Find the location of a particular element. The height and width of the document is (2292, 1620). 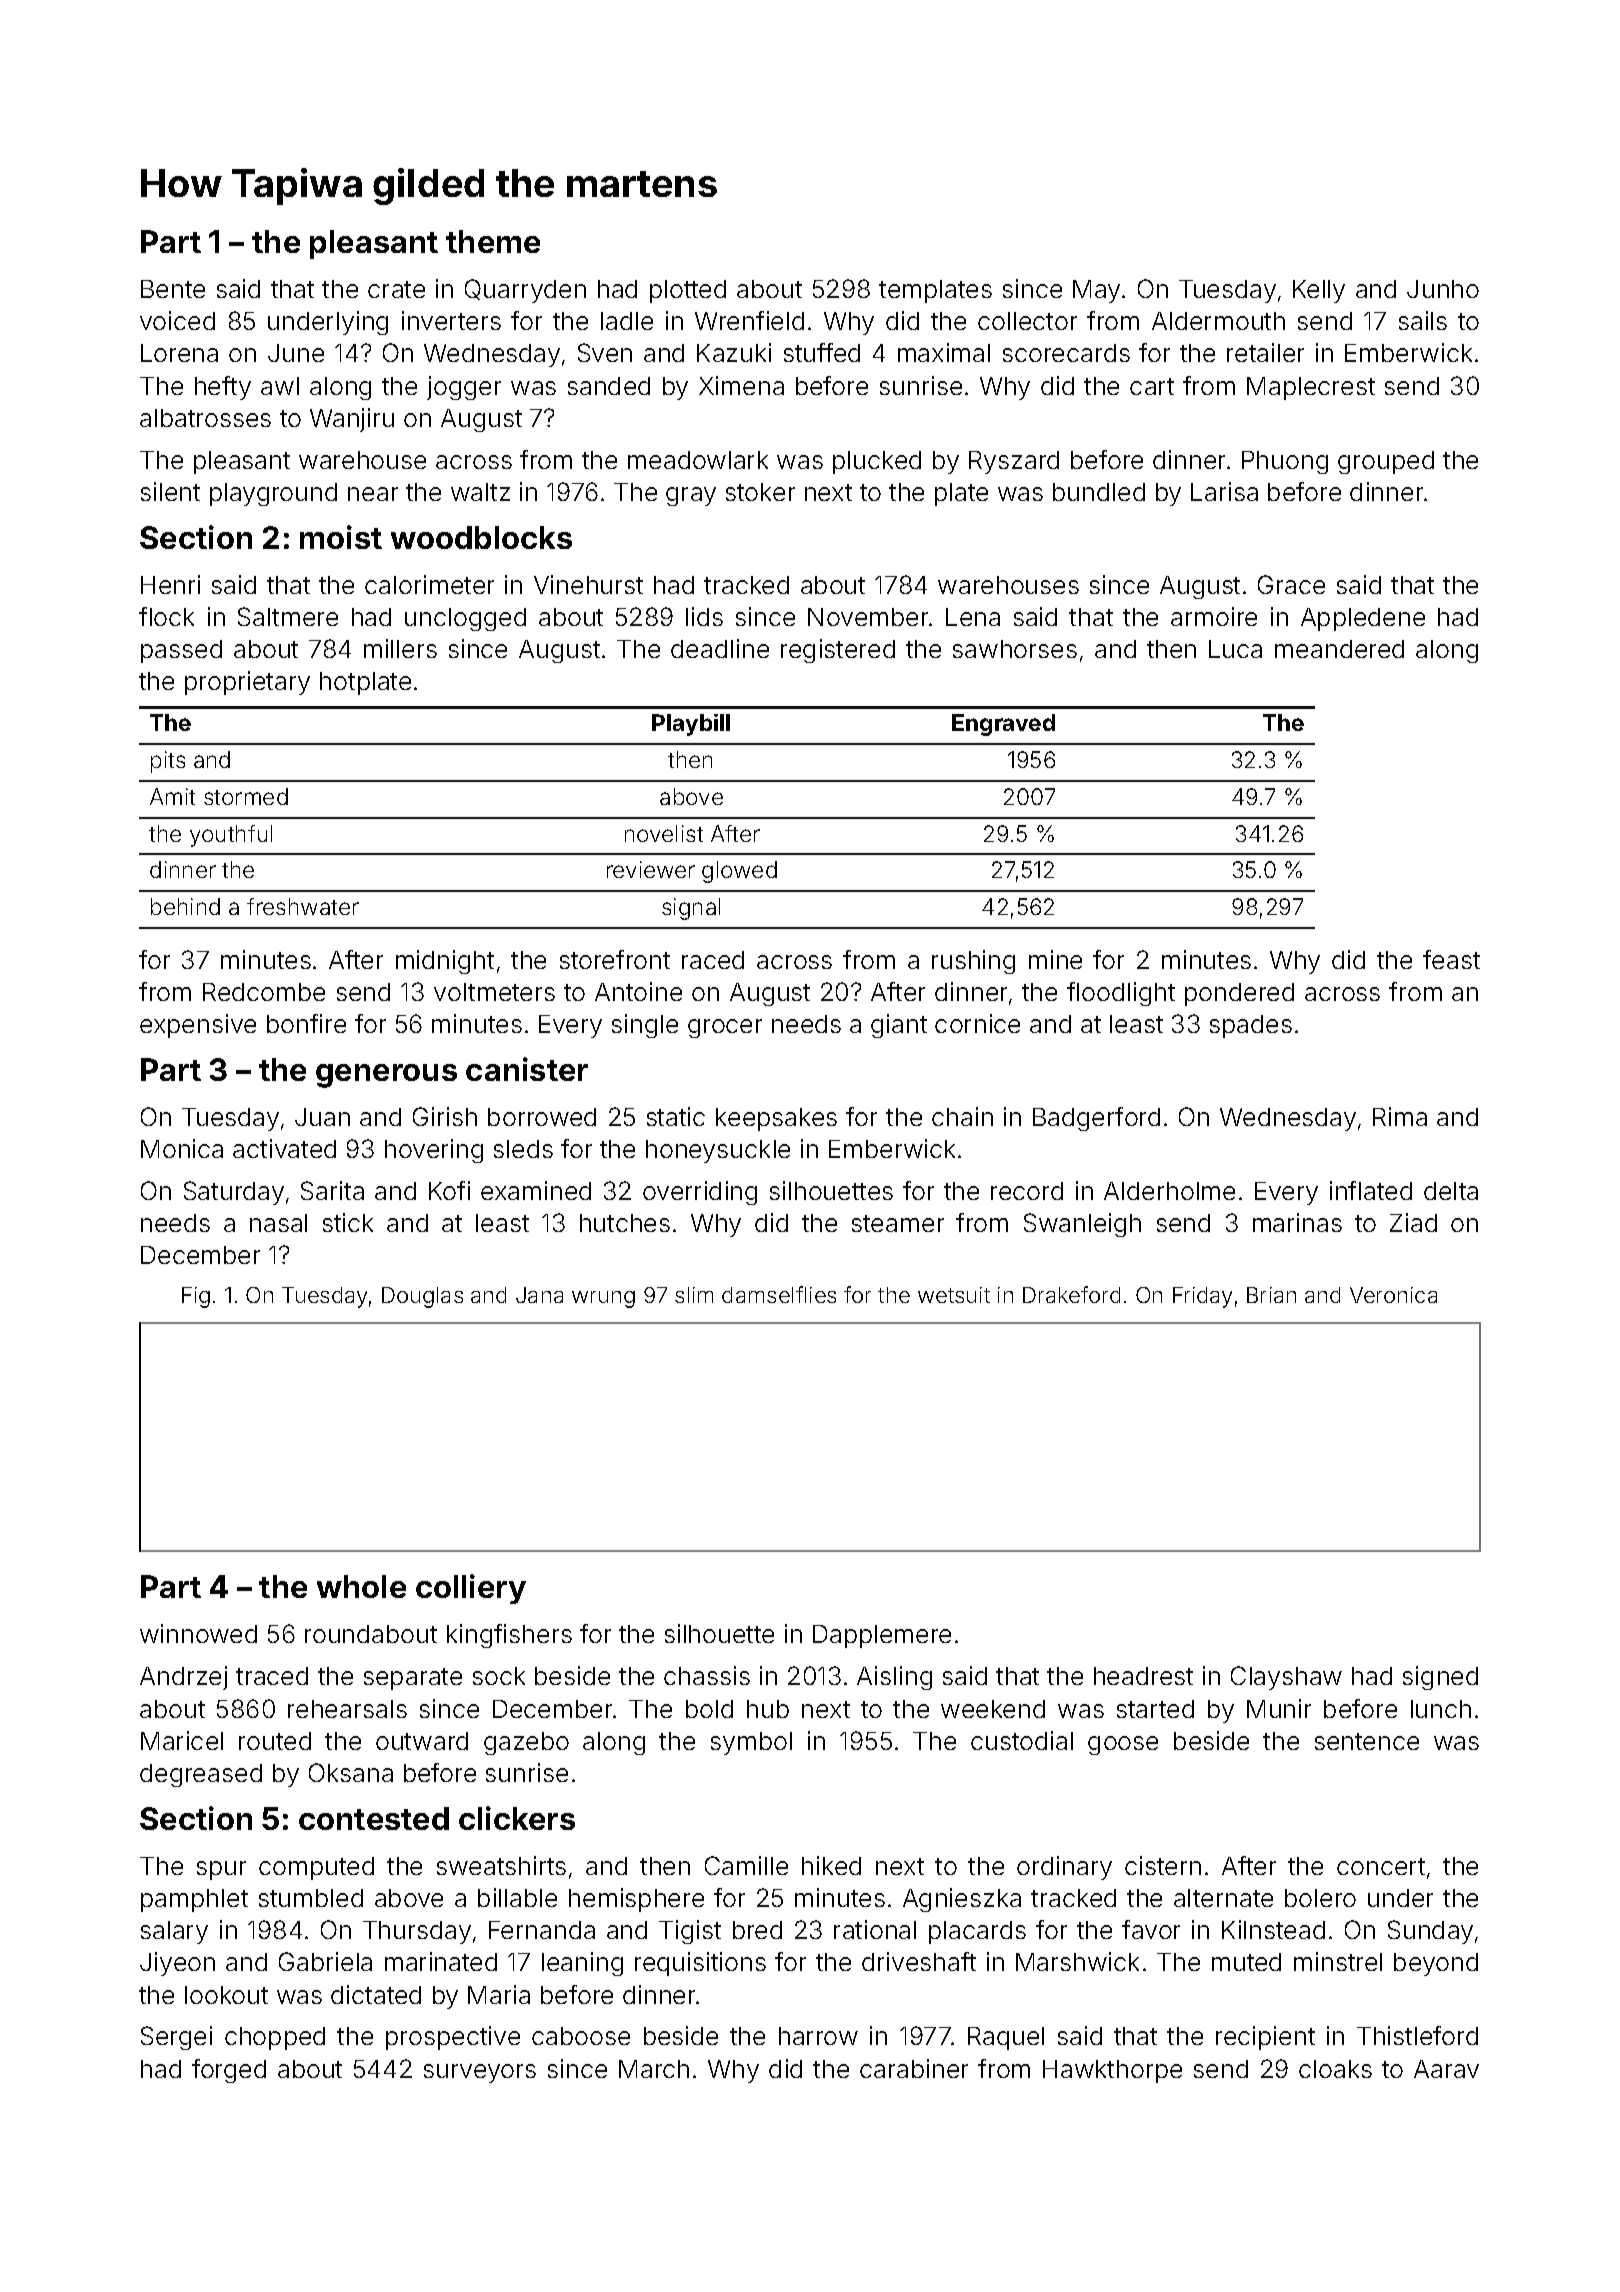

rehearsals is located at coordinates (347, 1709).
